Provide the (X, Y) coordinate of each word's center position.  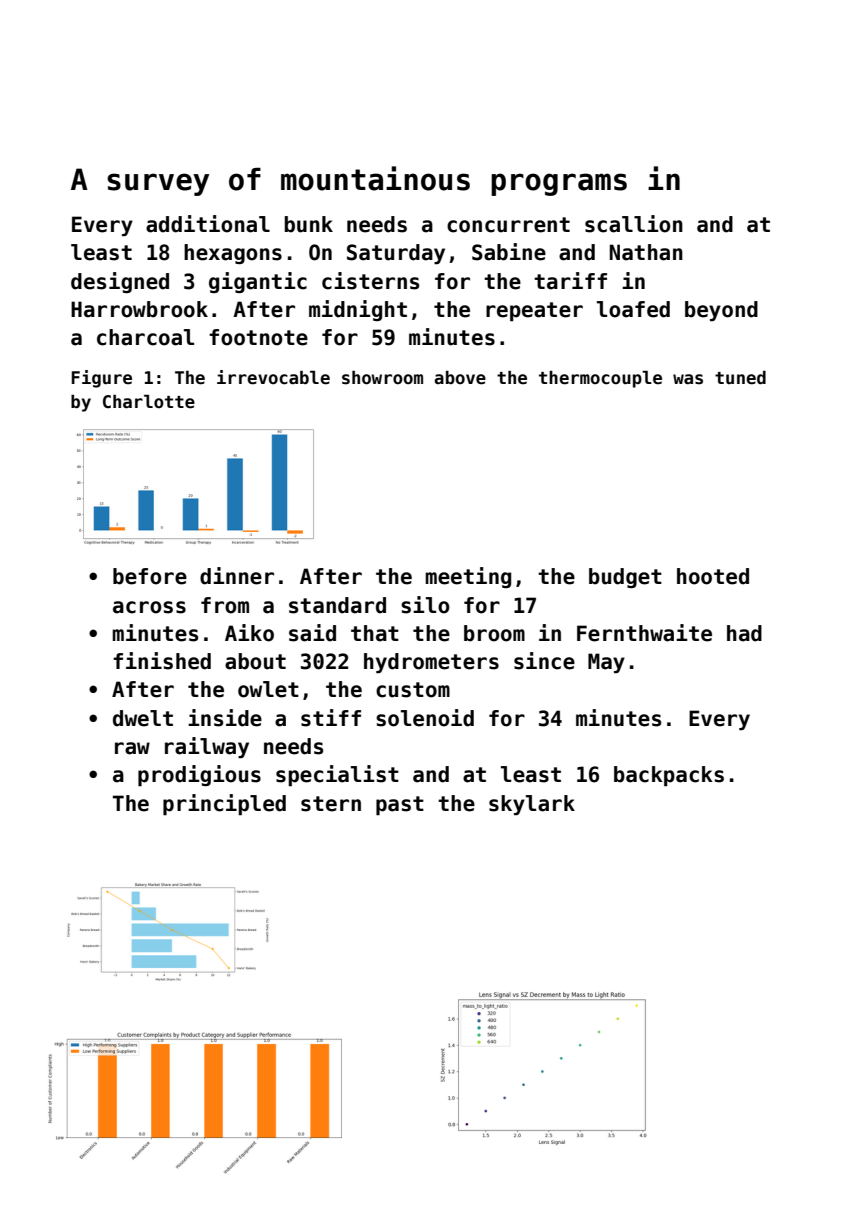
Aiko (249, 633)
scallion (634, 224)
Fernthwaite (644, 633)
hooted (713, 576)
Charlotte (149, 401)
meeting (468, 577)
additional (208, 224)
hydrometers (431, 663)
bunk (308, 224)
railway (207, 747)
